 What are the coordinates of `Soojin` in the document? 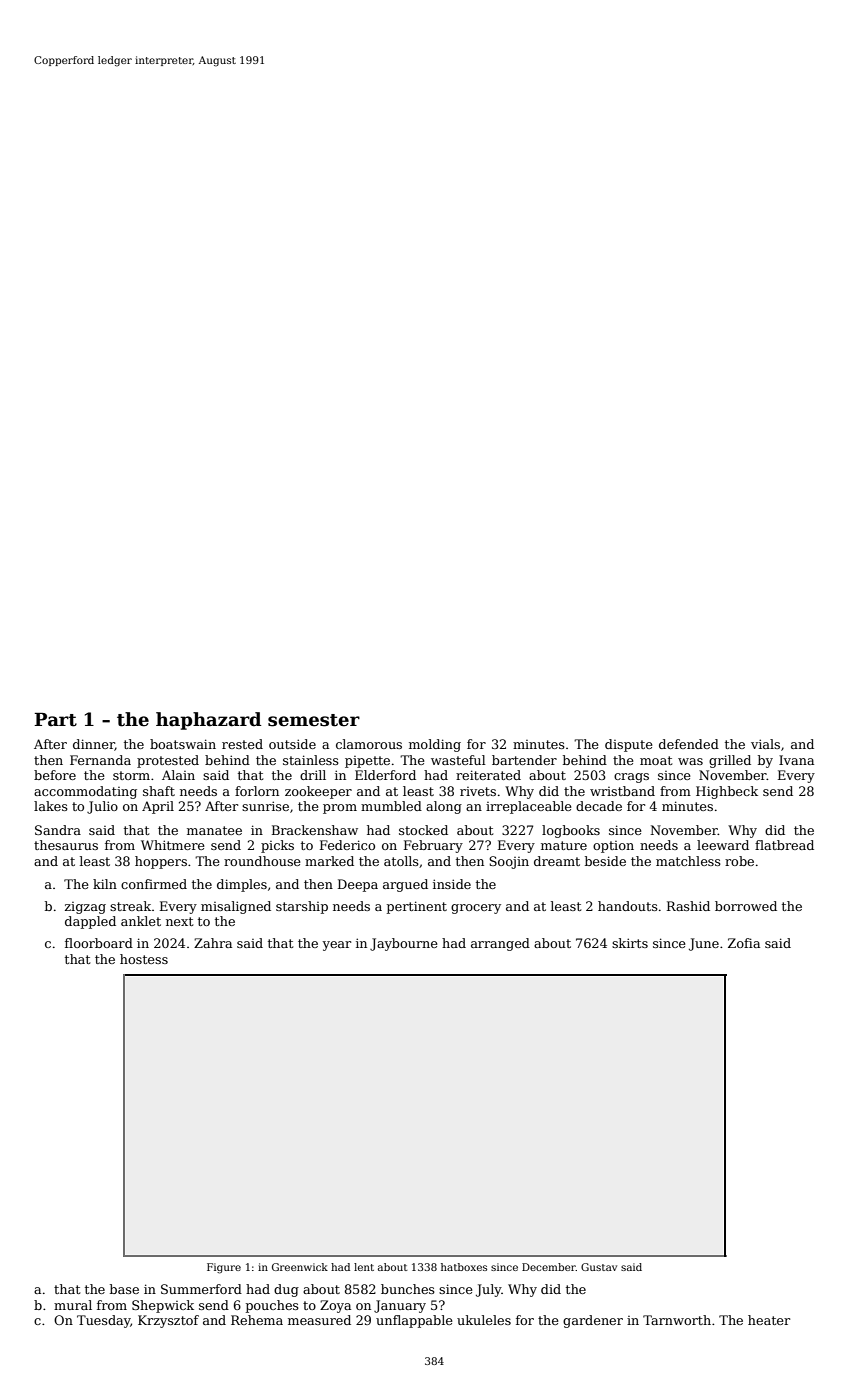 It's located at (509, 862).
